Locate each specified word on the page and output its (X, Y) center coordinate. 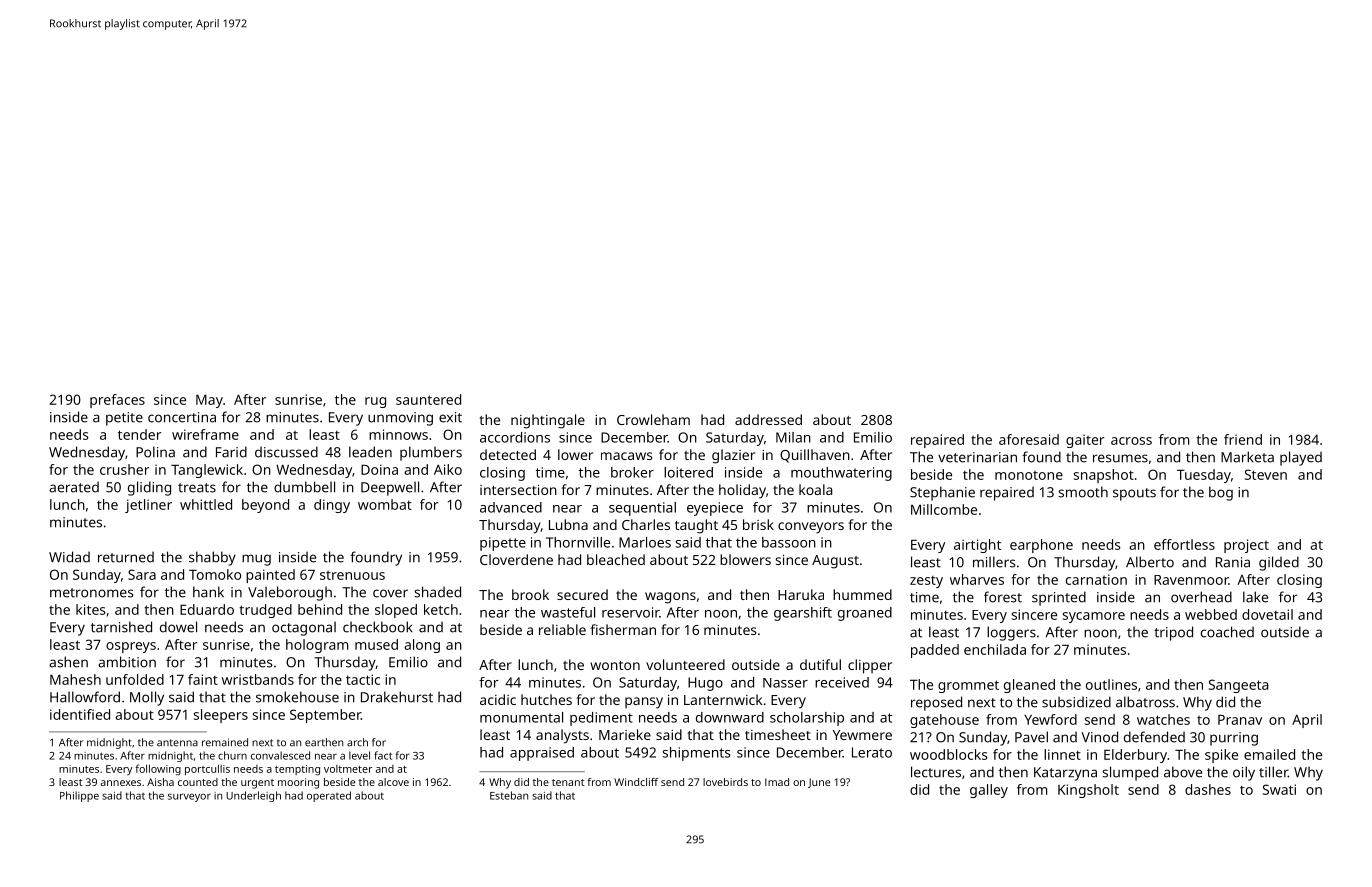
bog (1221, 493)
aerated (74, 487)
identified (80, 714)
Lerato (872, 752)
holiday (742, 491)
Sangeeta (1238, 686)
